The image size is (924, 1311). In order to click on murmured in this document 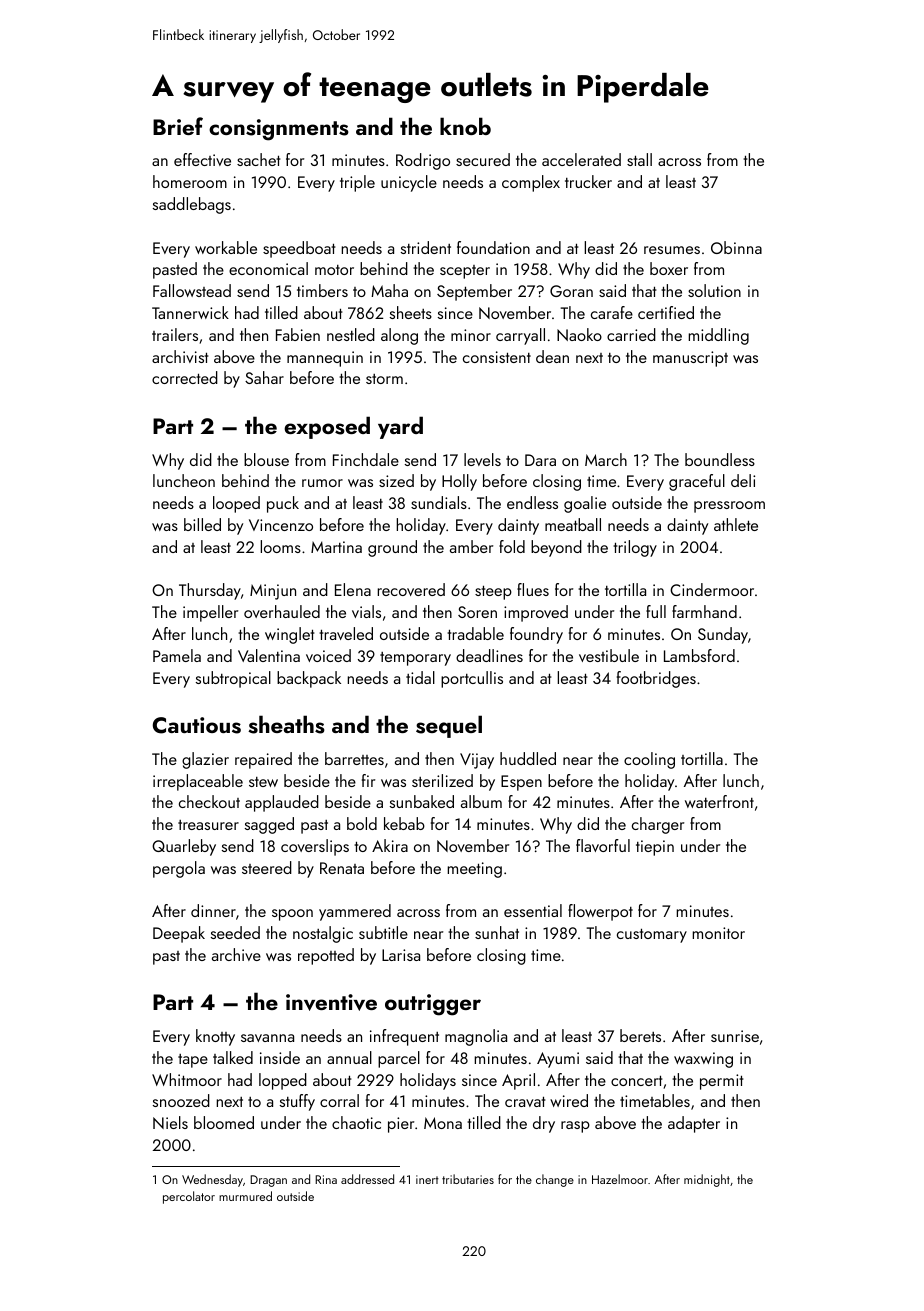, I will do `click(245, 1196)`.
